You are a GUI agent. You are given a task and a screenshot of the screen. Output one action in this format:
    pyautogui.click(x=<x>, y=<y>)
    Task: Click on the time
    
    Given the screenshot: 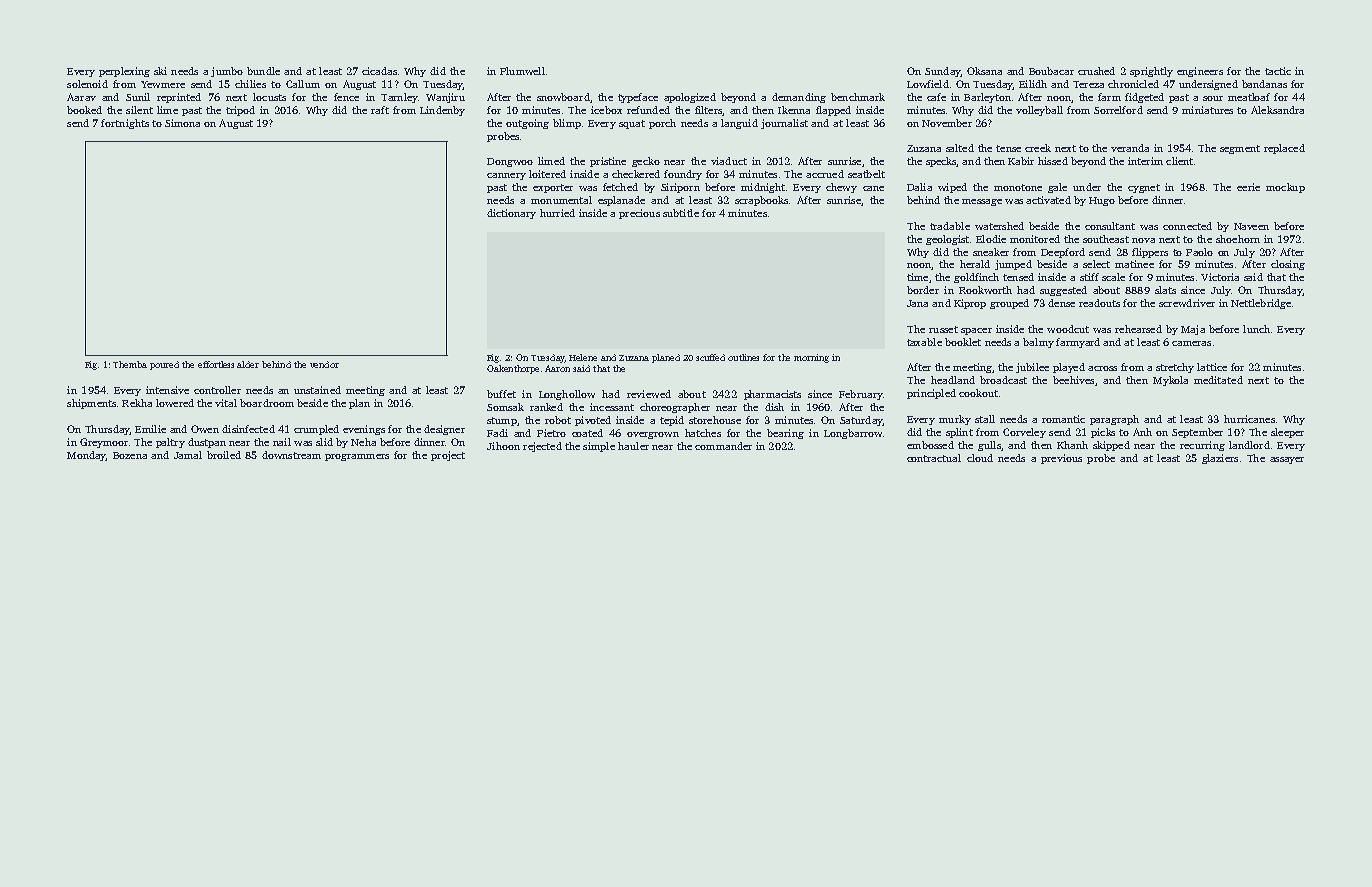 What is the action you would take?
    pyautogui.click(x=917, y=277)
